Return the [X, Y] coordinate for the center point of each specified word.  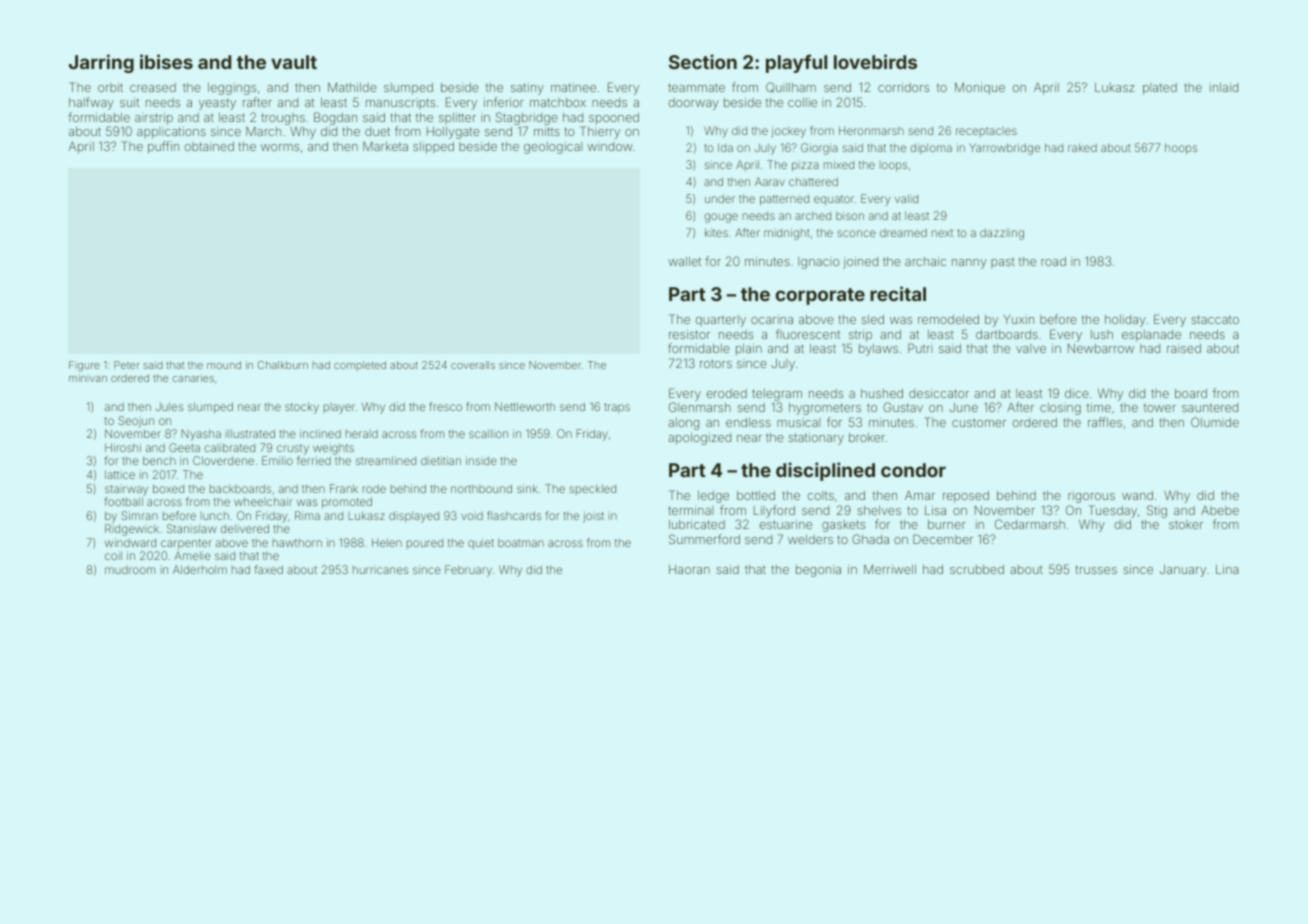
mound [224, 365]
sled [873, 319]
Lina [1227, 569]
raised [1184, 348]
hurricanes [380, 570]
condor [913, 470]
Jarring [101, 63]
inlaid [1224, 87]
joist [593, 517]
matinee [573, 87]
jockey [788, 132]
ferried [314, 460]
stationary [816, 439]
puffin [163, 147]
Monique [980, 88]
